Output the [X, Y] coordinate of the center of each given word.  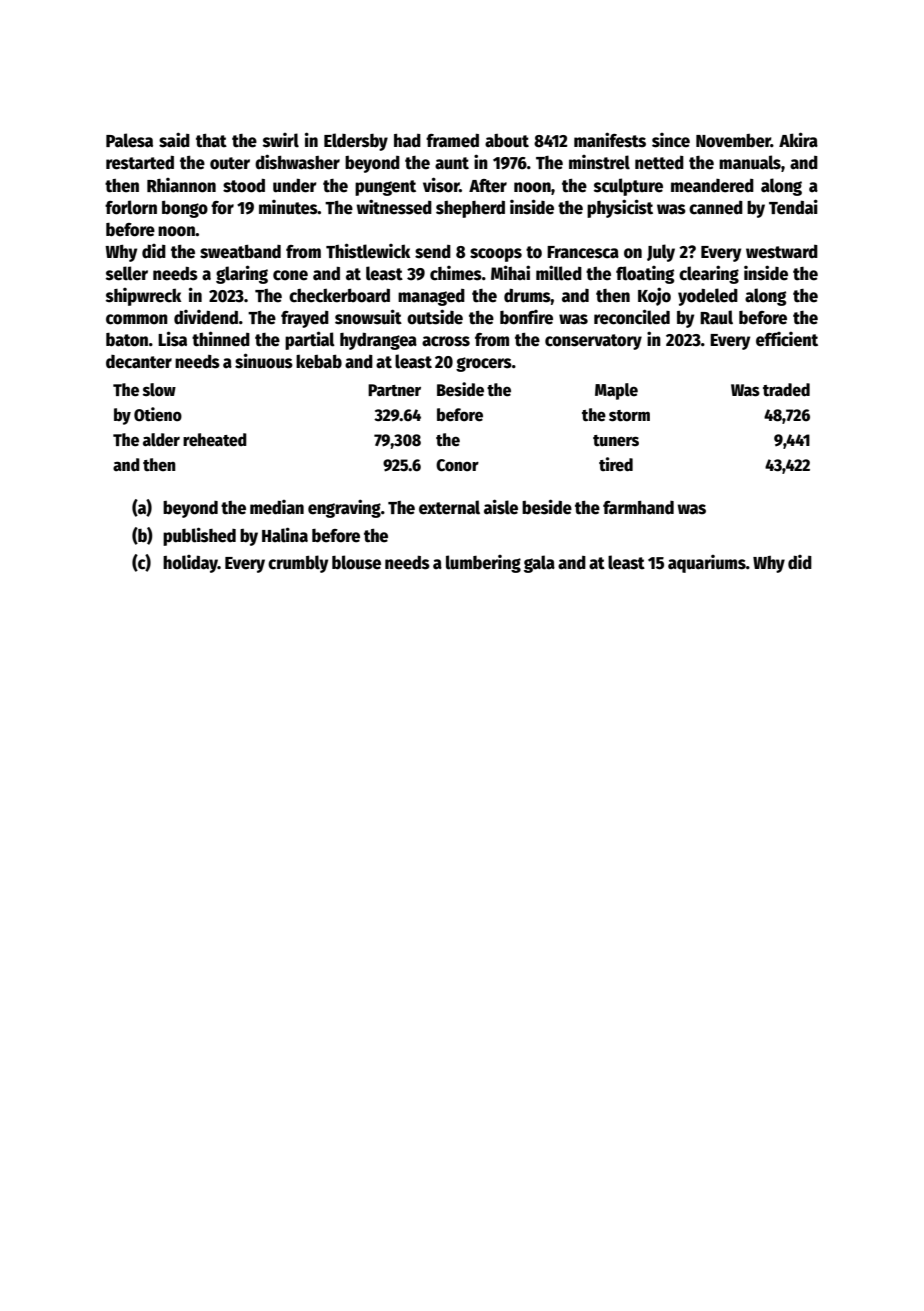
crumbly [298, 564]
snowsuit [368, 317]
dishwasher [297, 162]
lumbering [483, 564]
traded [786, 390]
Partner [394, 390]
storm [629, 416]
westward [782, 252]
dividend [206, 317]
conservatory [593, 342]
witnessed [394, 207]
